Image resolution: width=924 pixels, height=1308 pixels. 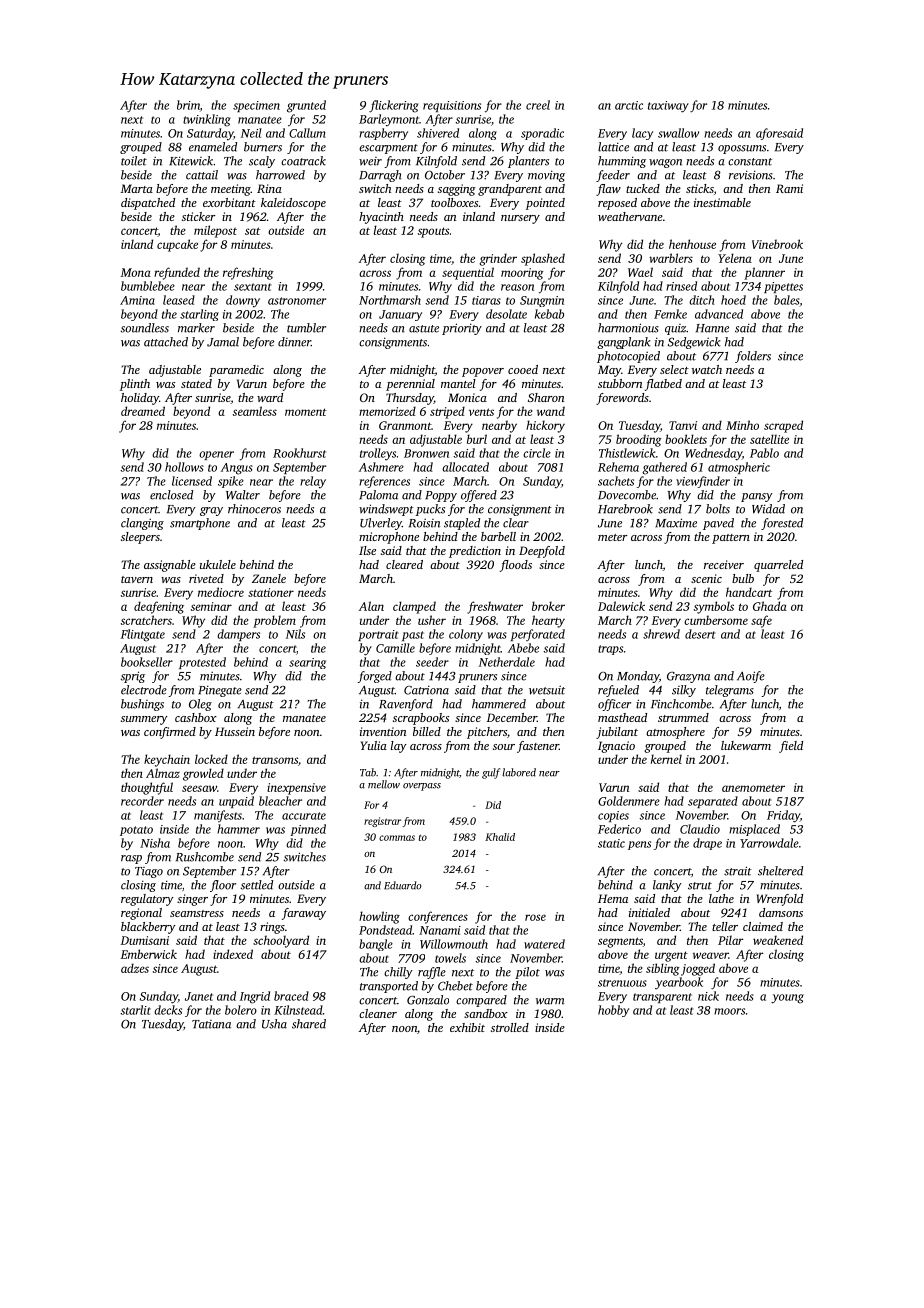 What do you see at coordinates (142, 524) in the document?
I see `clanging` at bounding box center [142, 524].
